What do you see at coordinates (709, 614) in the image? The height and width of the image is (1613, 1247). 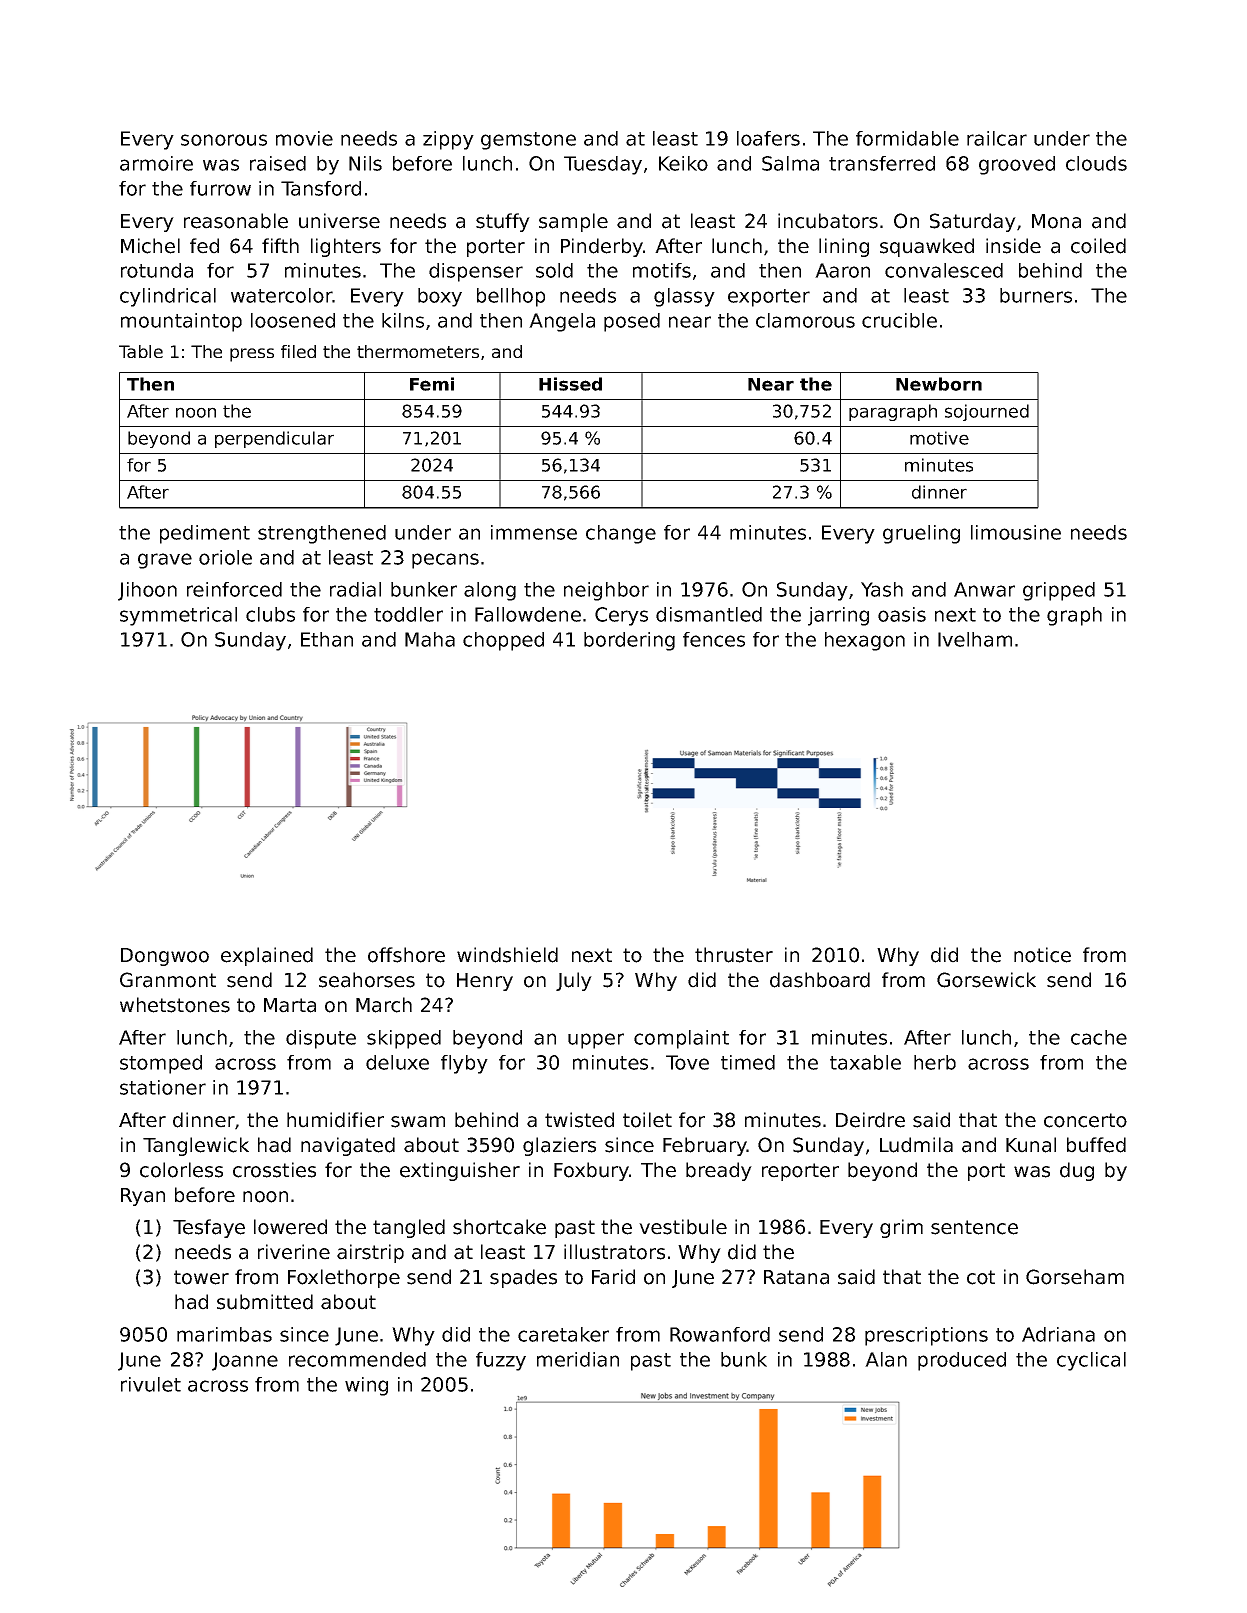 I see `dismantled` at bounding box center [709, 614].
